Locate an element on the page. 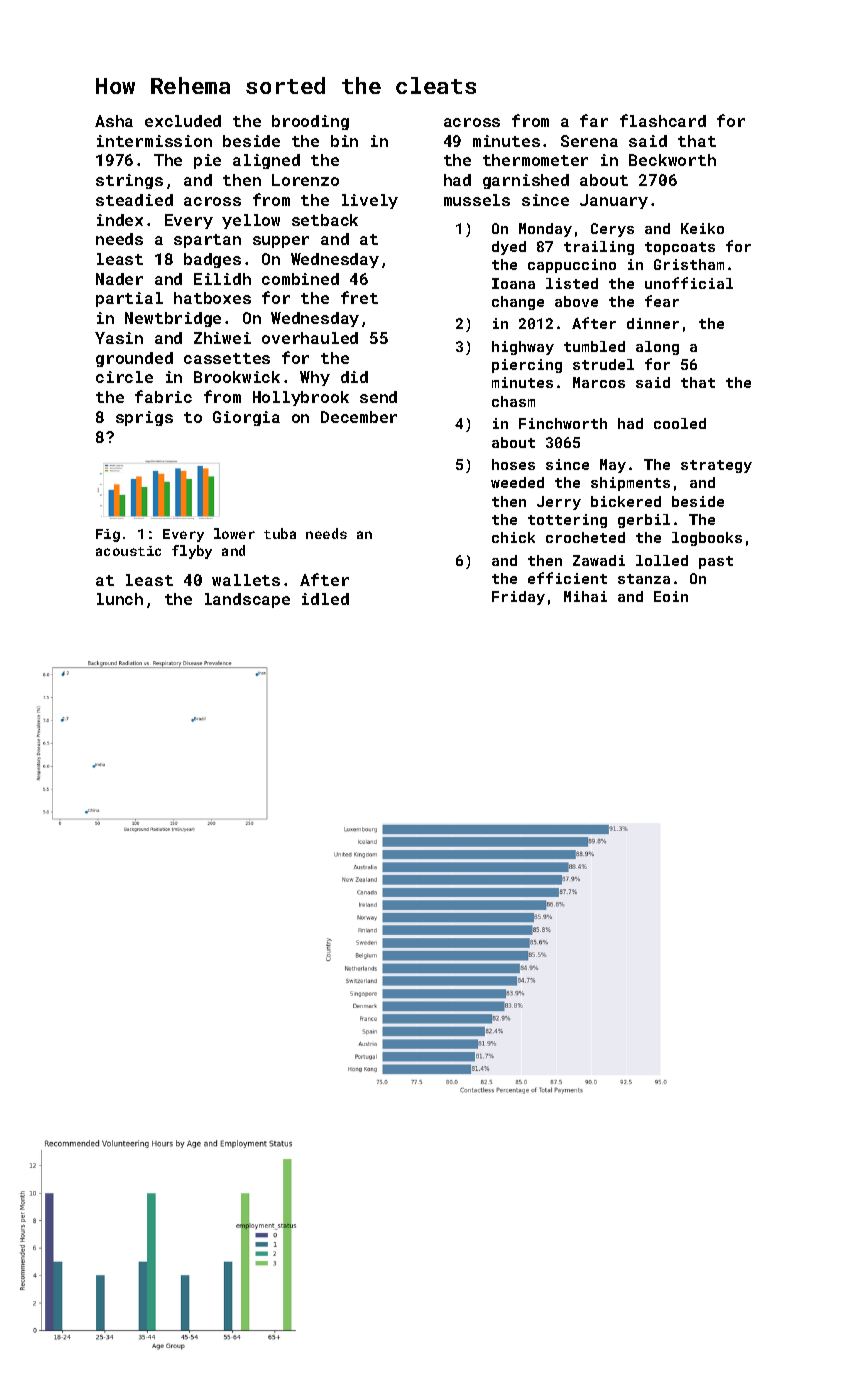  sprigs is located at coordinates (144, 418).
